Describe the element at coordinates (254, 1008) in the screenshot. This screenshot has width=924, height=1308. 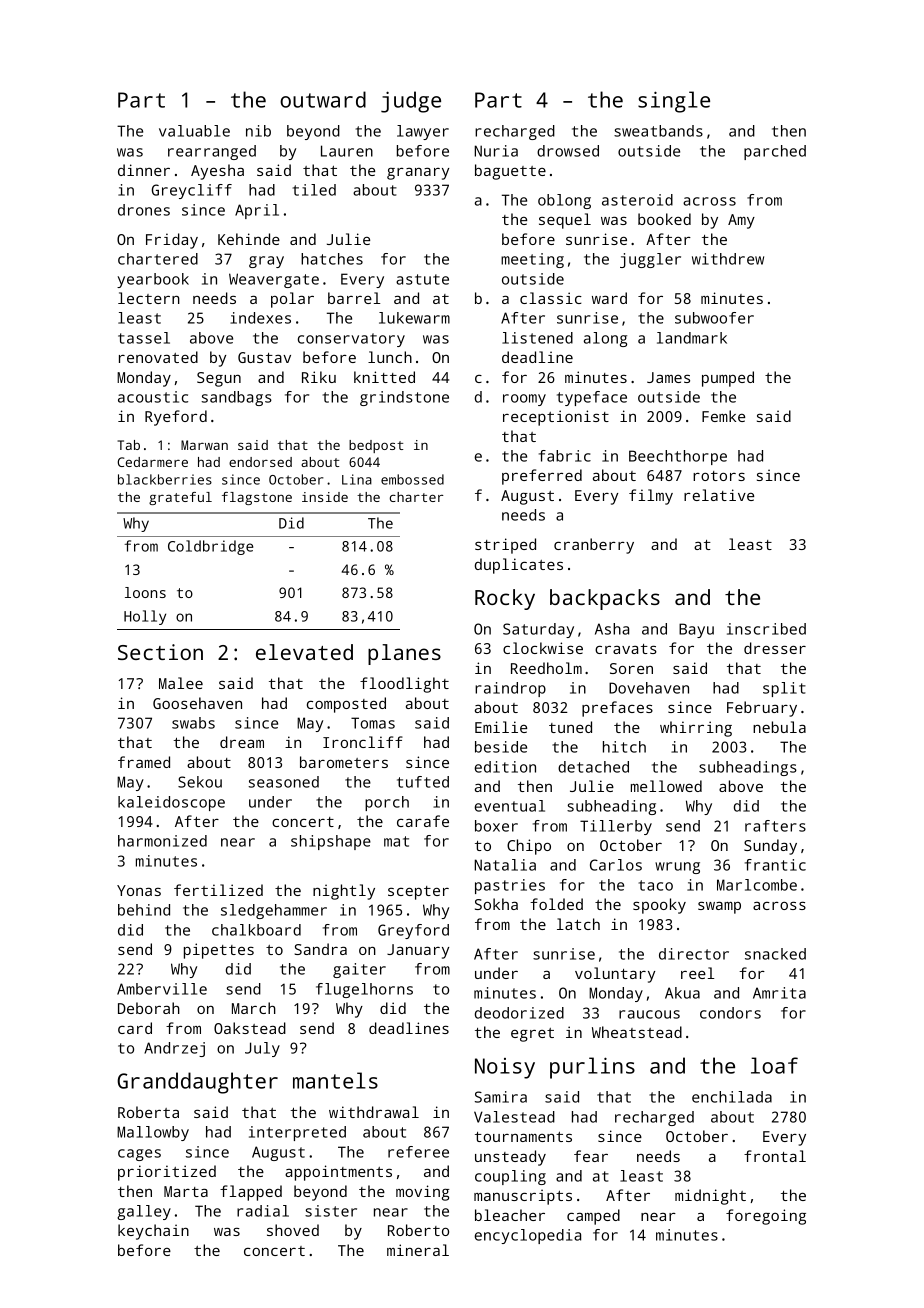
I see `March` at that location.
